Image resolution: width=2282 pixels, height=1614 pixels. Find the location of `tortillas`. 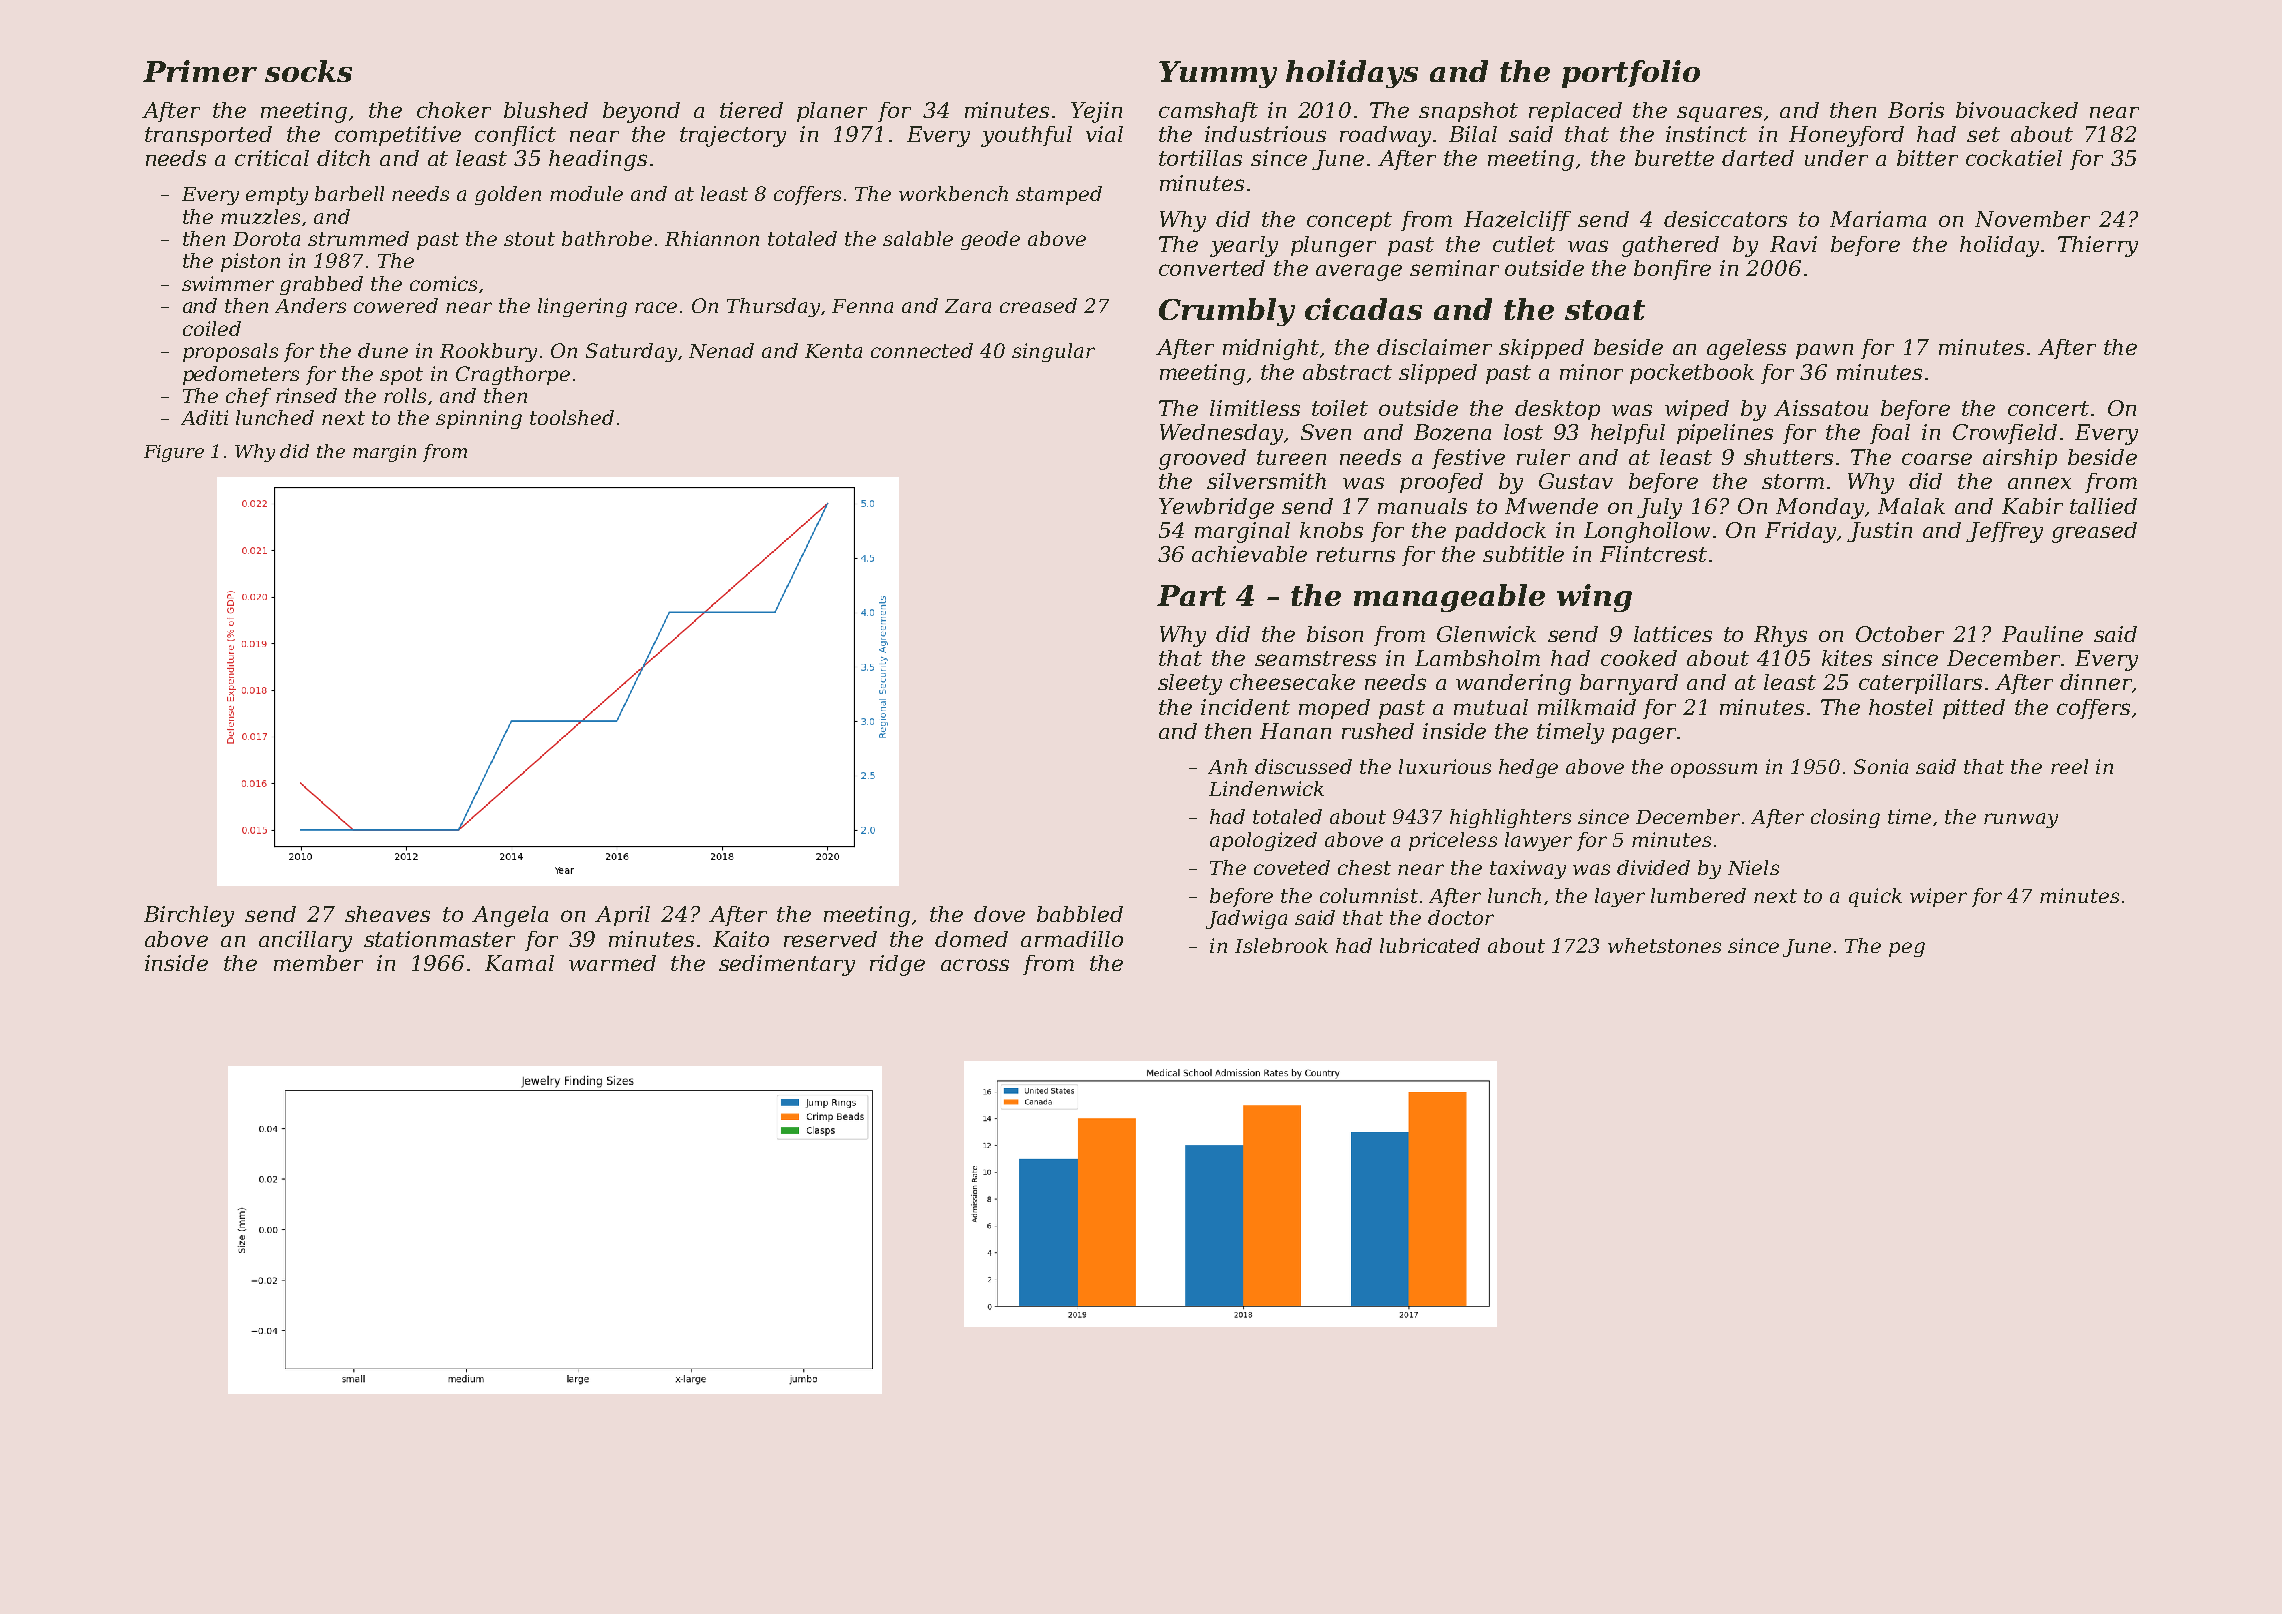

tortillas is located at coordinates (1200, 158).
